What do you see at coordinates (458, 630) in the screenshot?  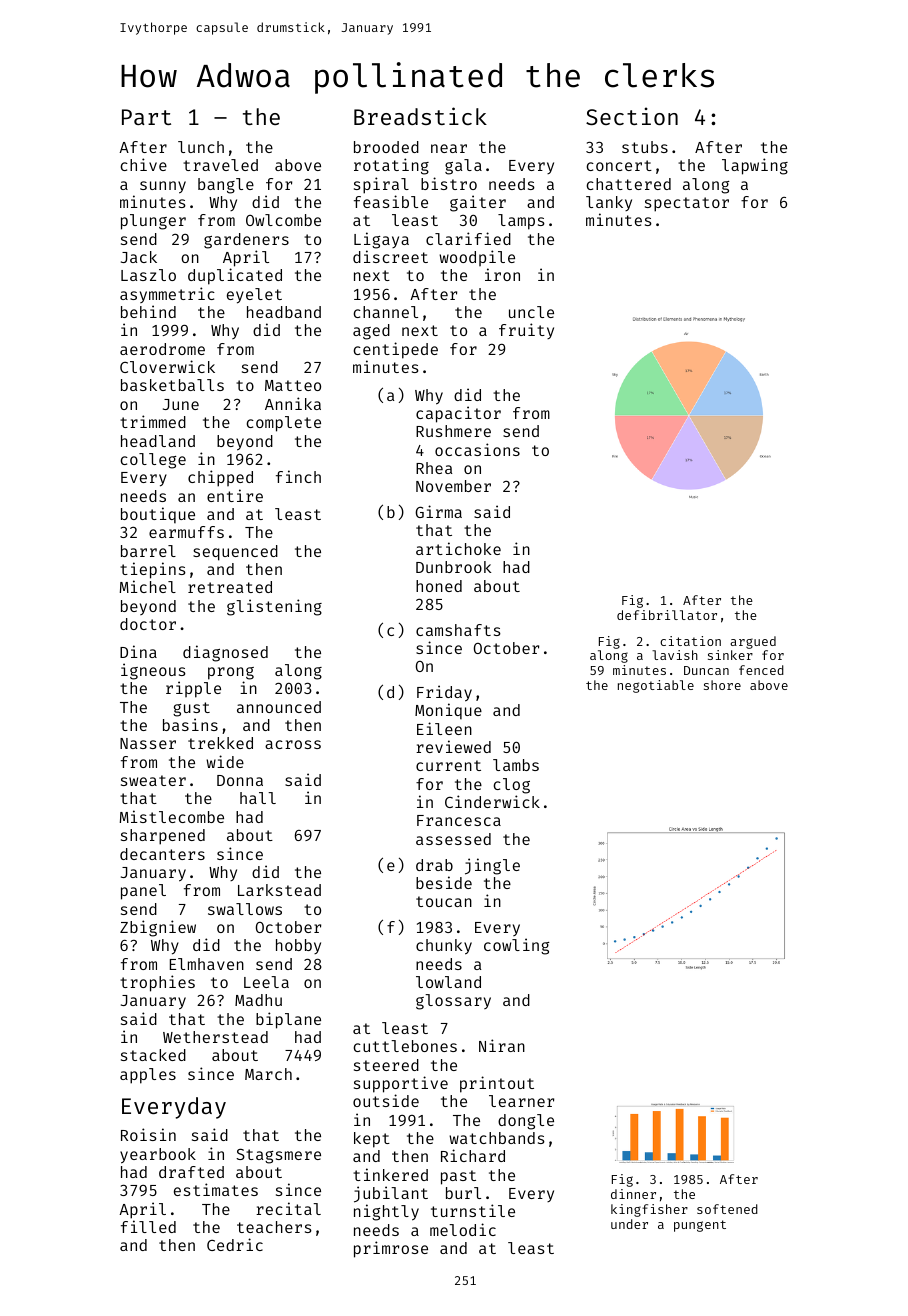 I see `camshafts` at bounding box center [458, 630].
